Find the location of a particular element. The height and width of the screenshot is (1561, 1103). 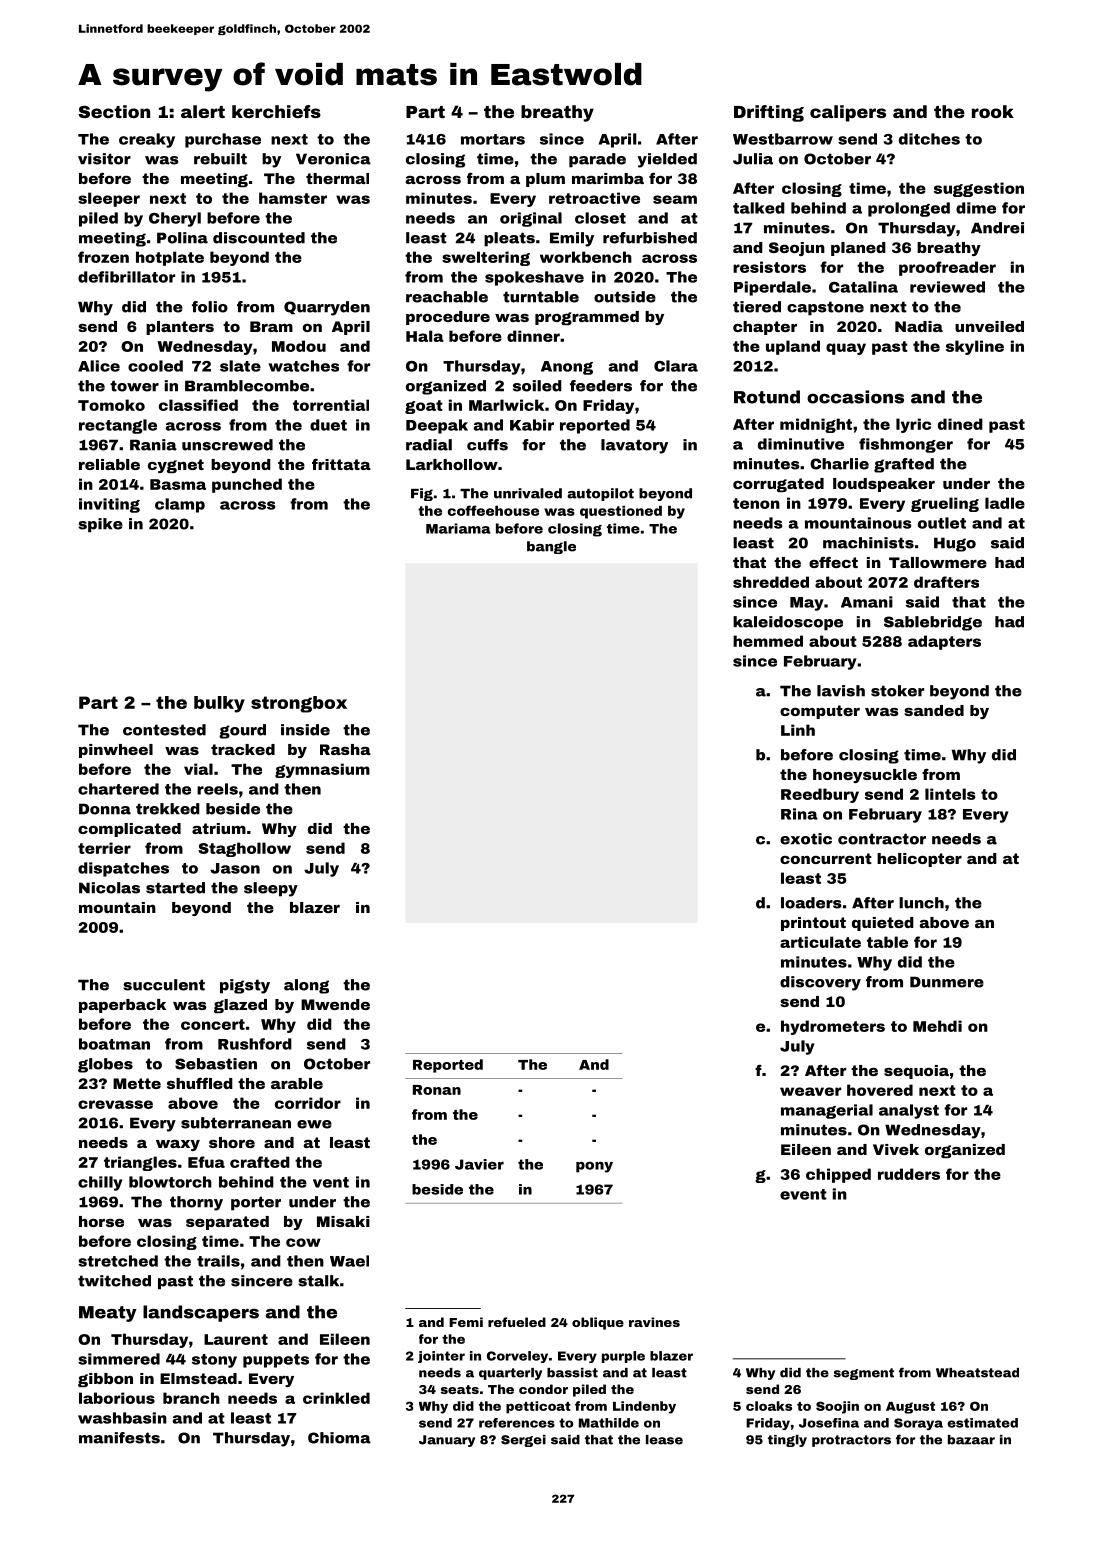

lintels is located at coordinates (950, 794).
